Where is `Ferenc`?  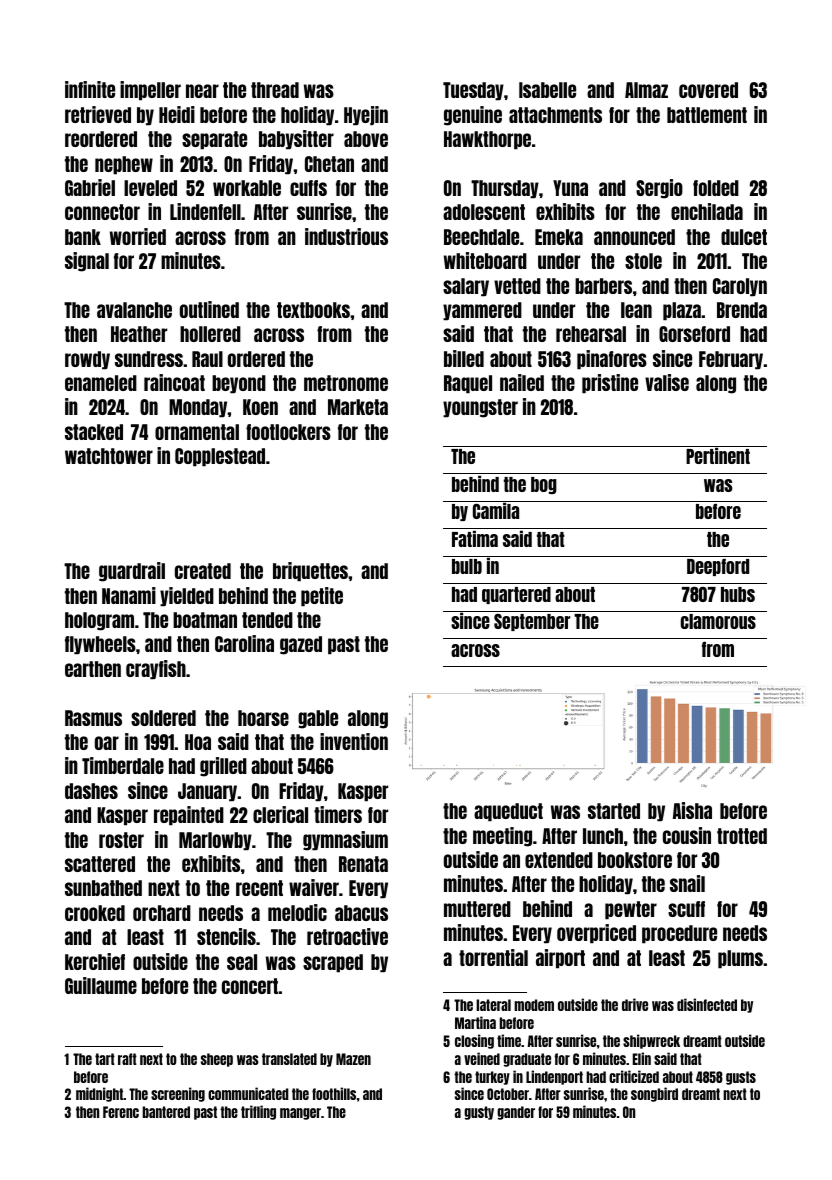
Ferenc is located at coordinates (121, 1112).
